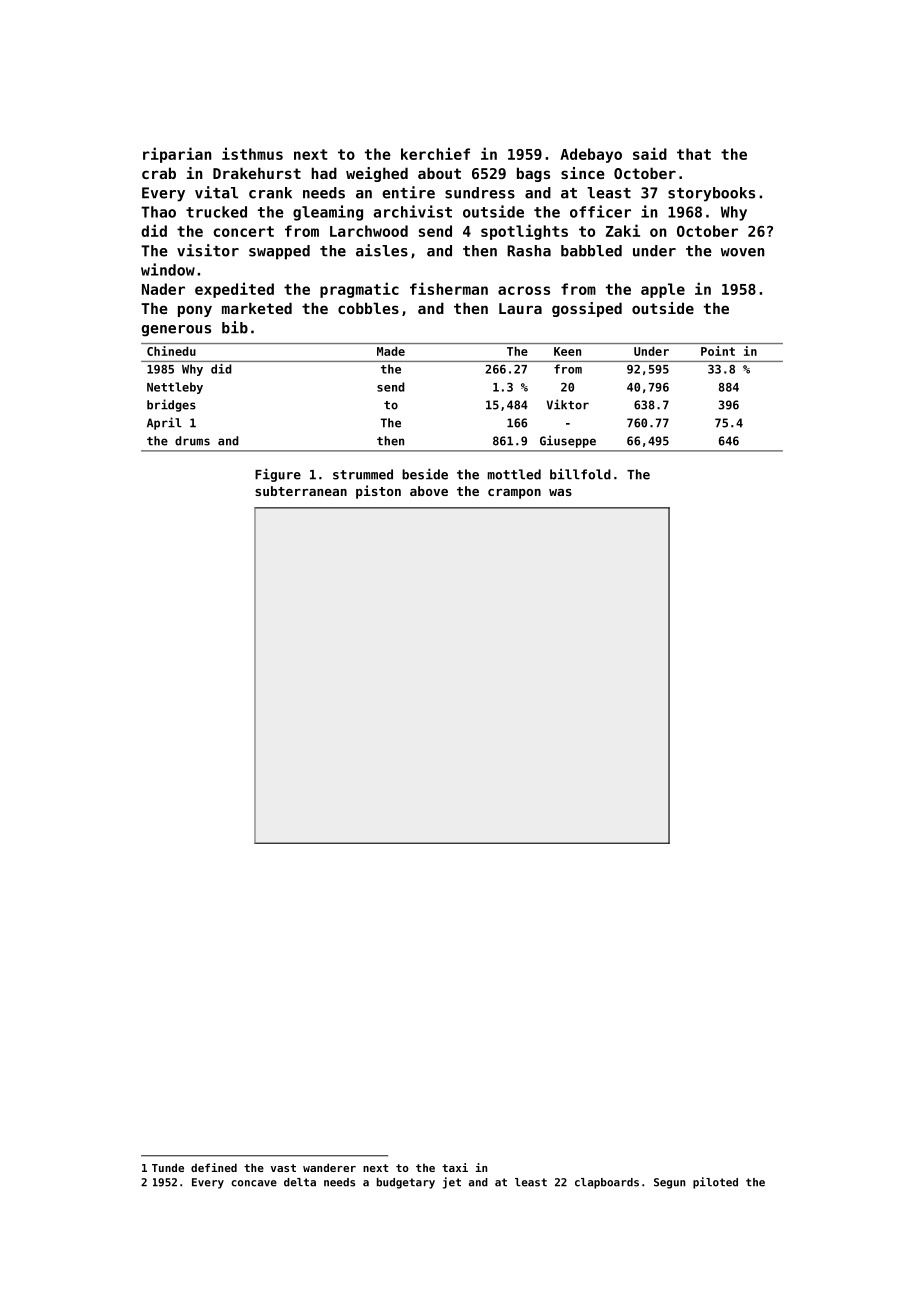 This screenshot has width=924, height=1314. Describe the element at coordinates (455, 1167) in the screenshot. I see `taxi` at that location.
